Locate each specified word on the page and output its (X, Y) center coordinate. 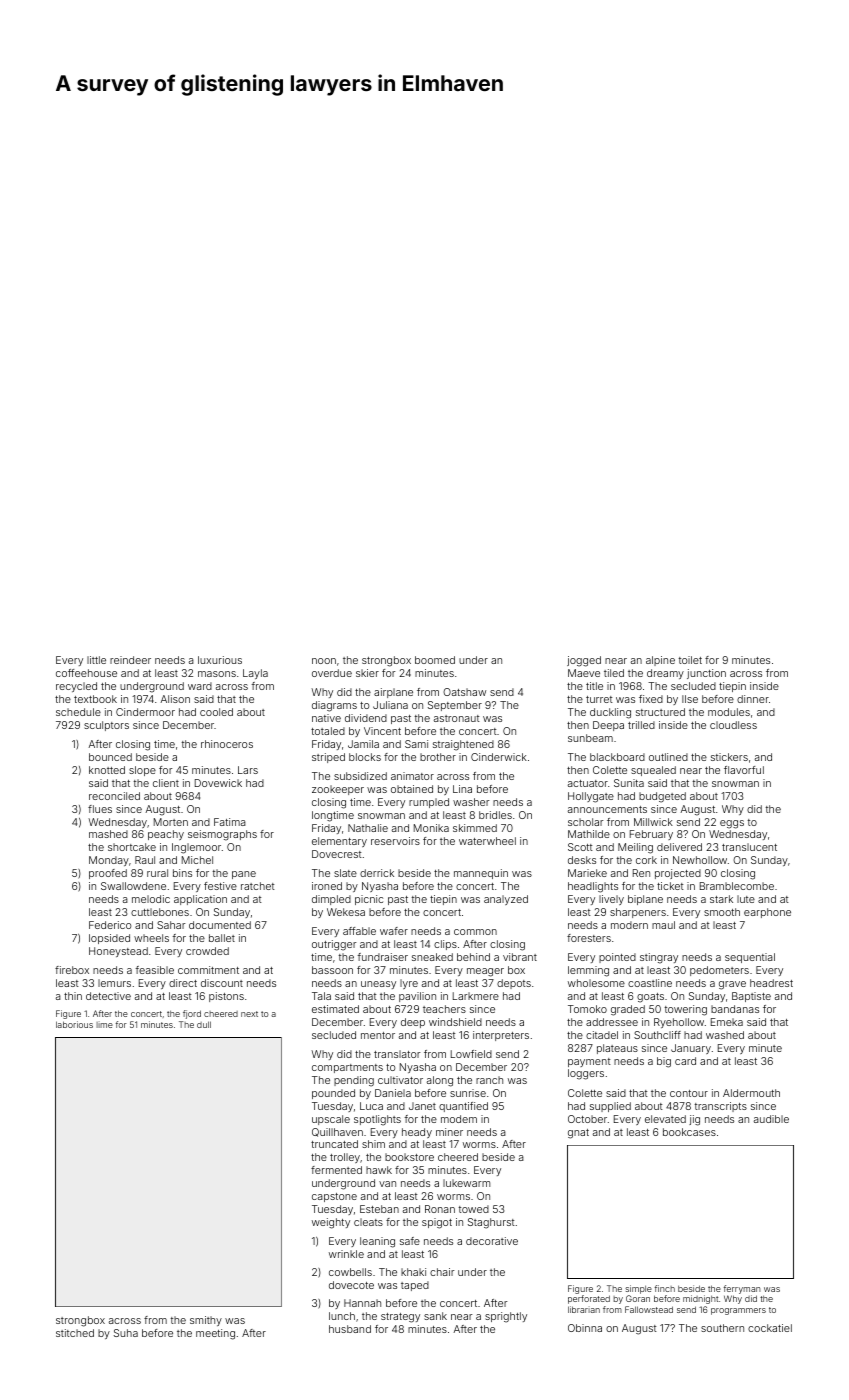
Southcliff (657, 1035)
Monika (431, 828)
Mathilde (589, 834)
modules (729, 712)
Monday (109, 861)
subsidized (360, 776)
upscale (331, 1120)
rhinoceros (227, 744)
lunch (342, 1316)
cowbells (350, 1272)
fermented (336, 1170)
